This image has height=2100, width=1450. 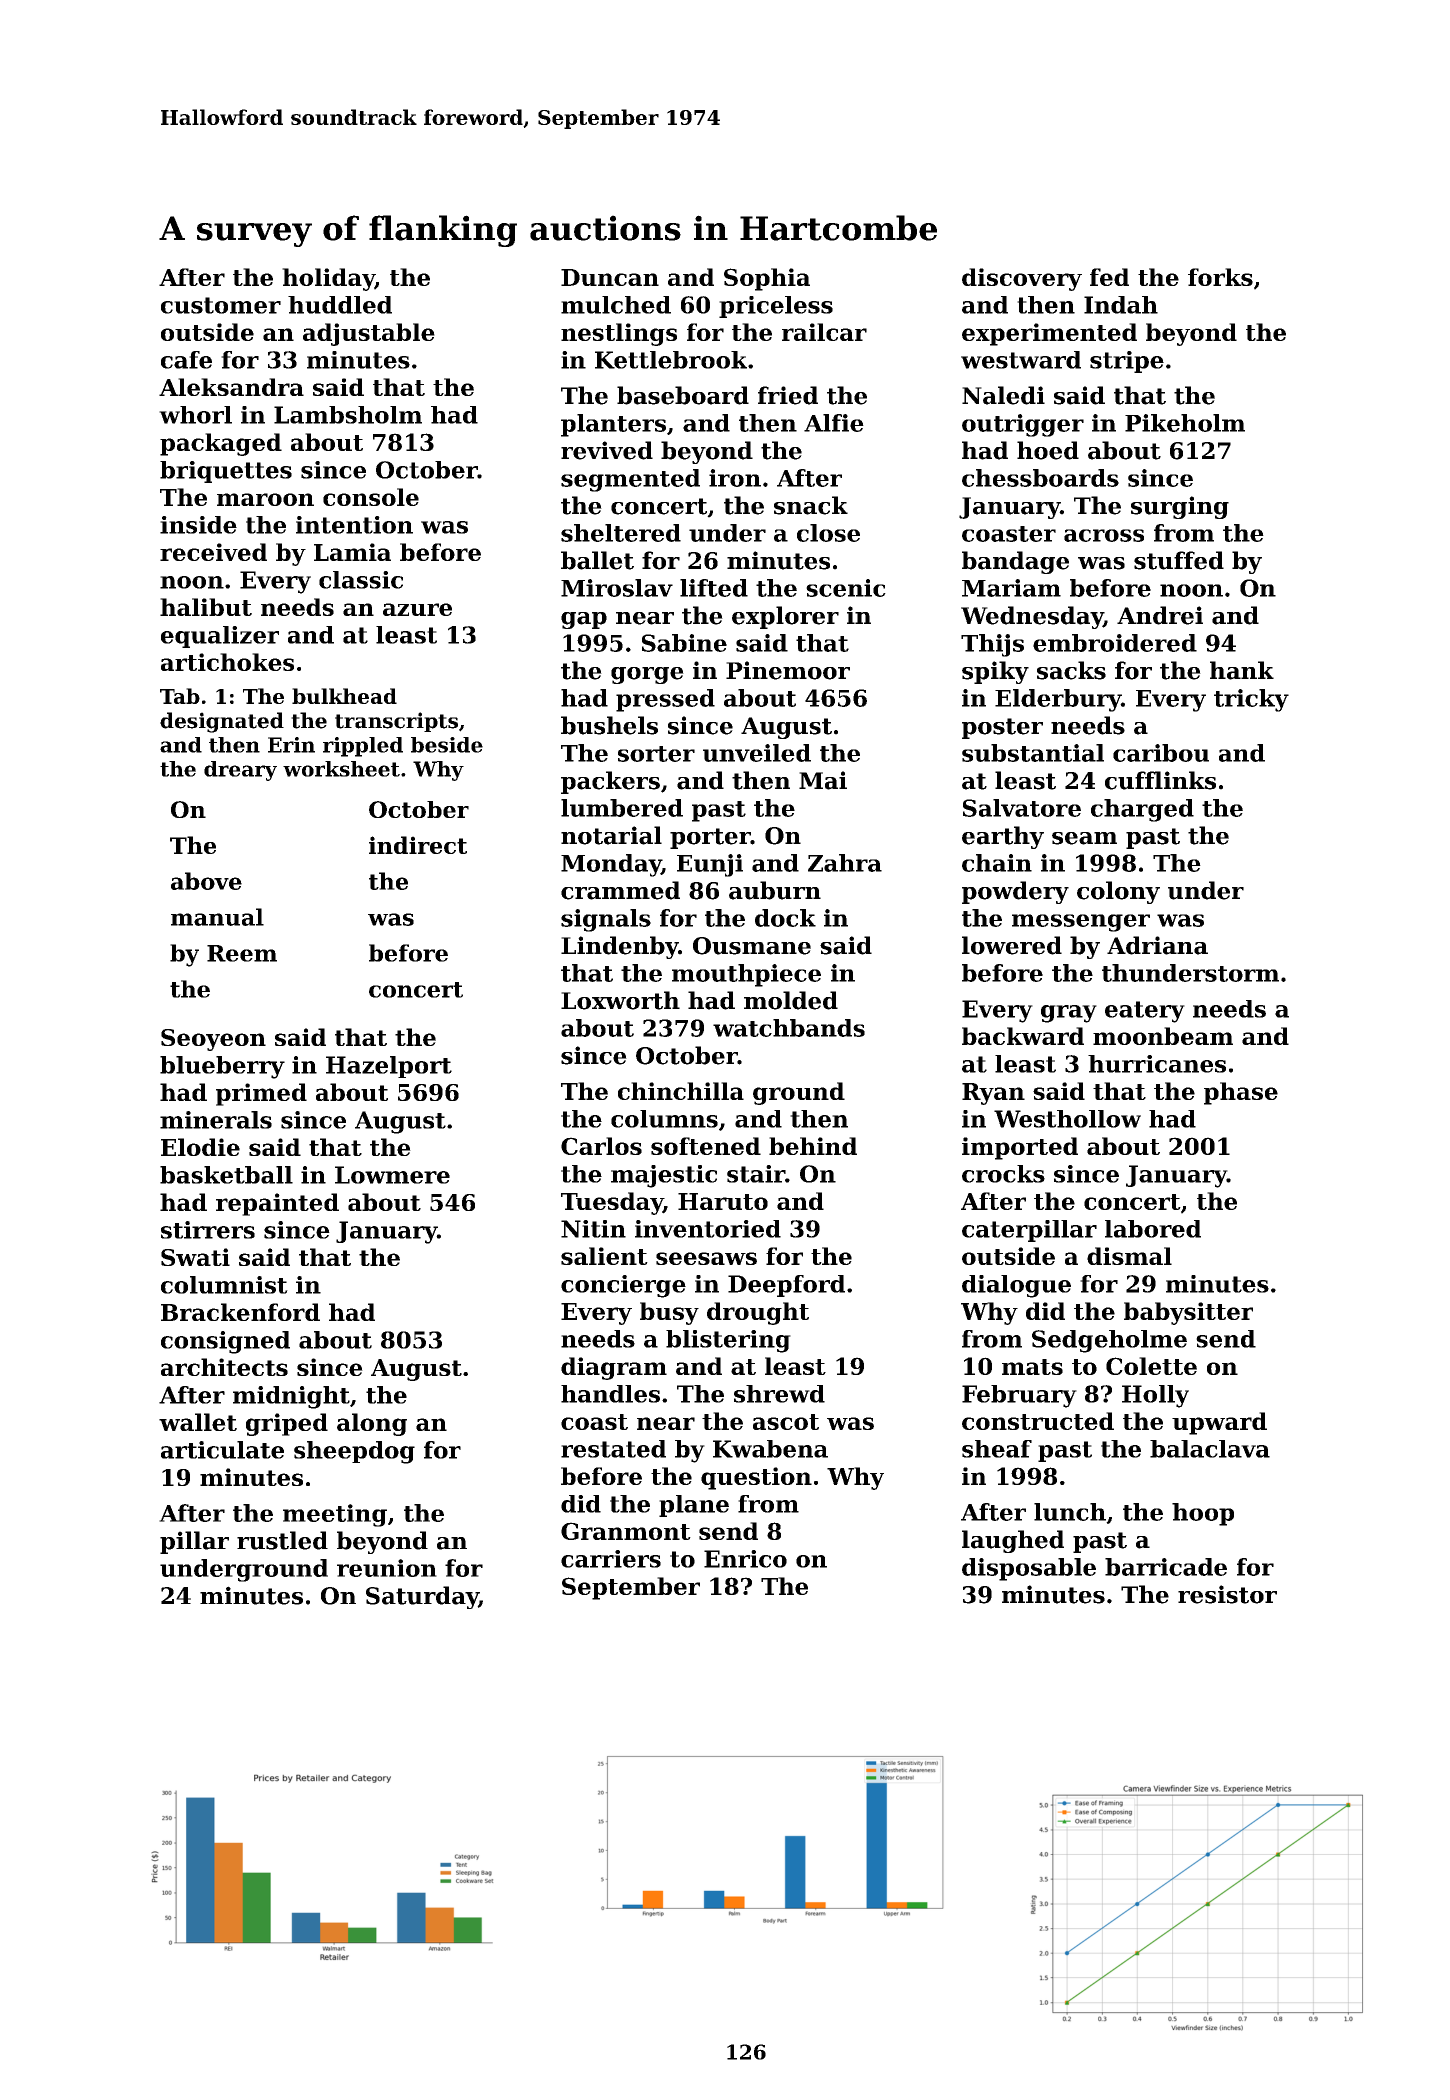 What do you see at coordinates (681, 1091) in the image?
I see `chinchilla` at bounding box center [681, 1091].
